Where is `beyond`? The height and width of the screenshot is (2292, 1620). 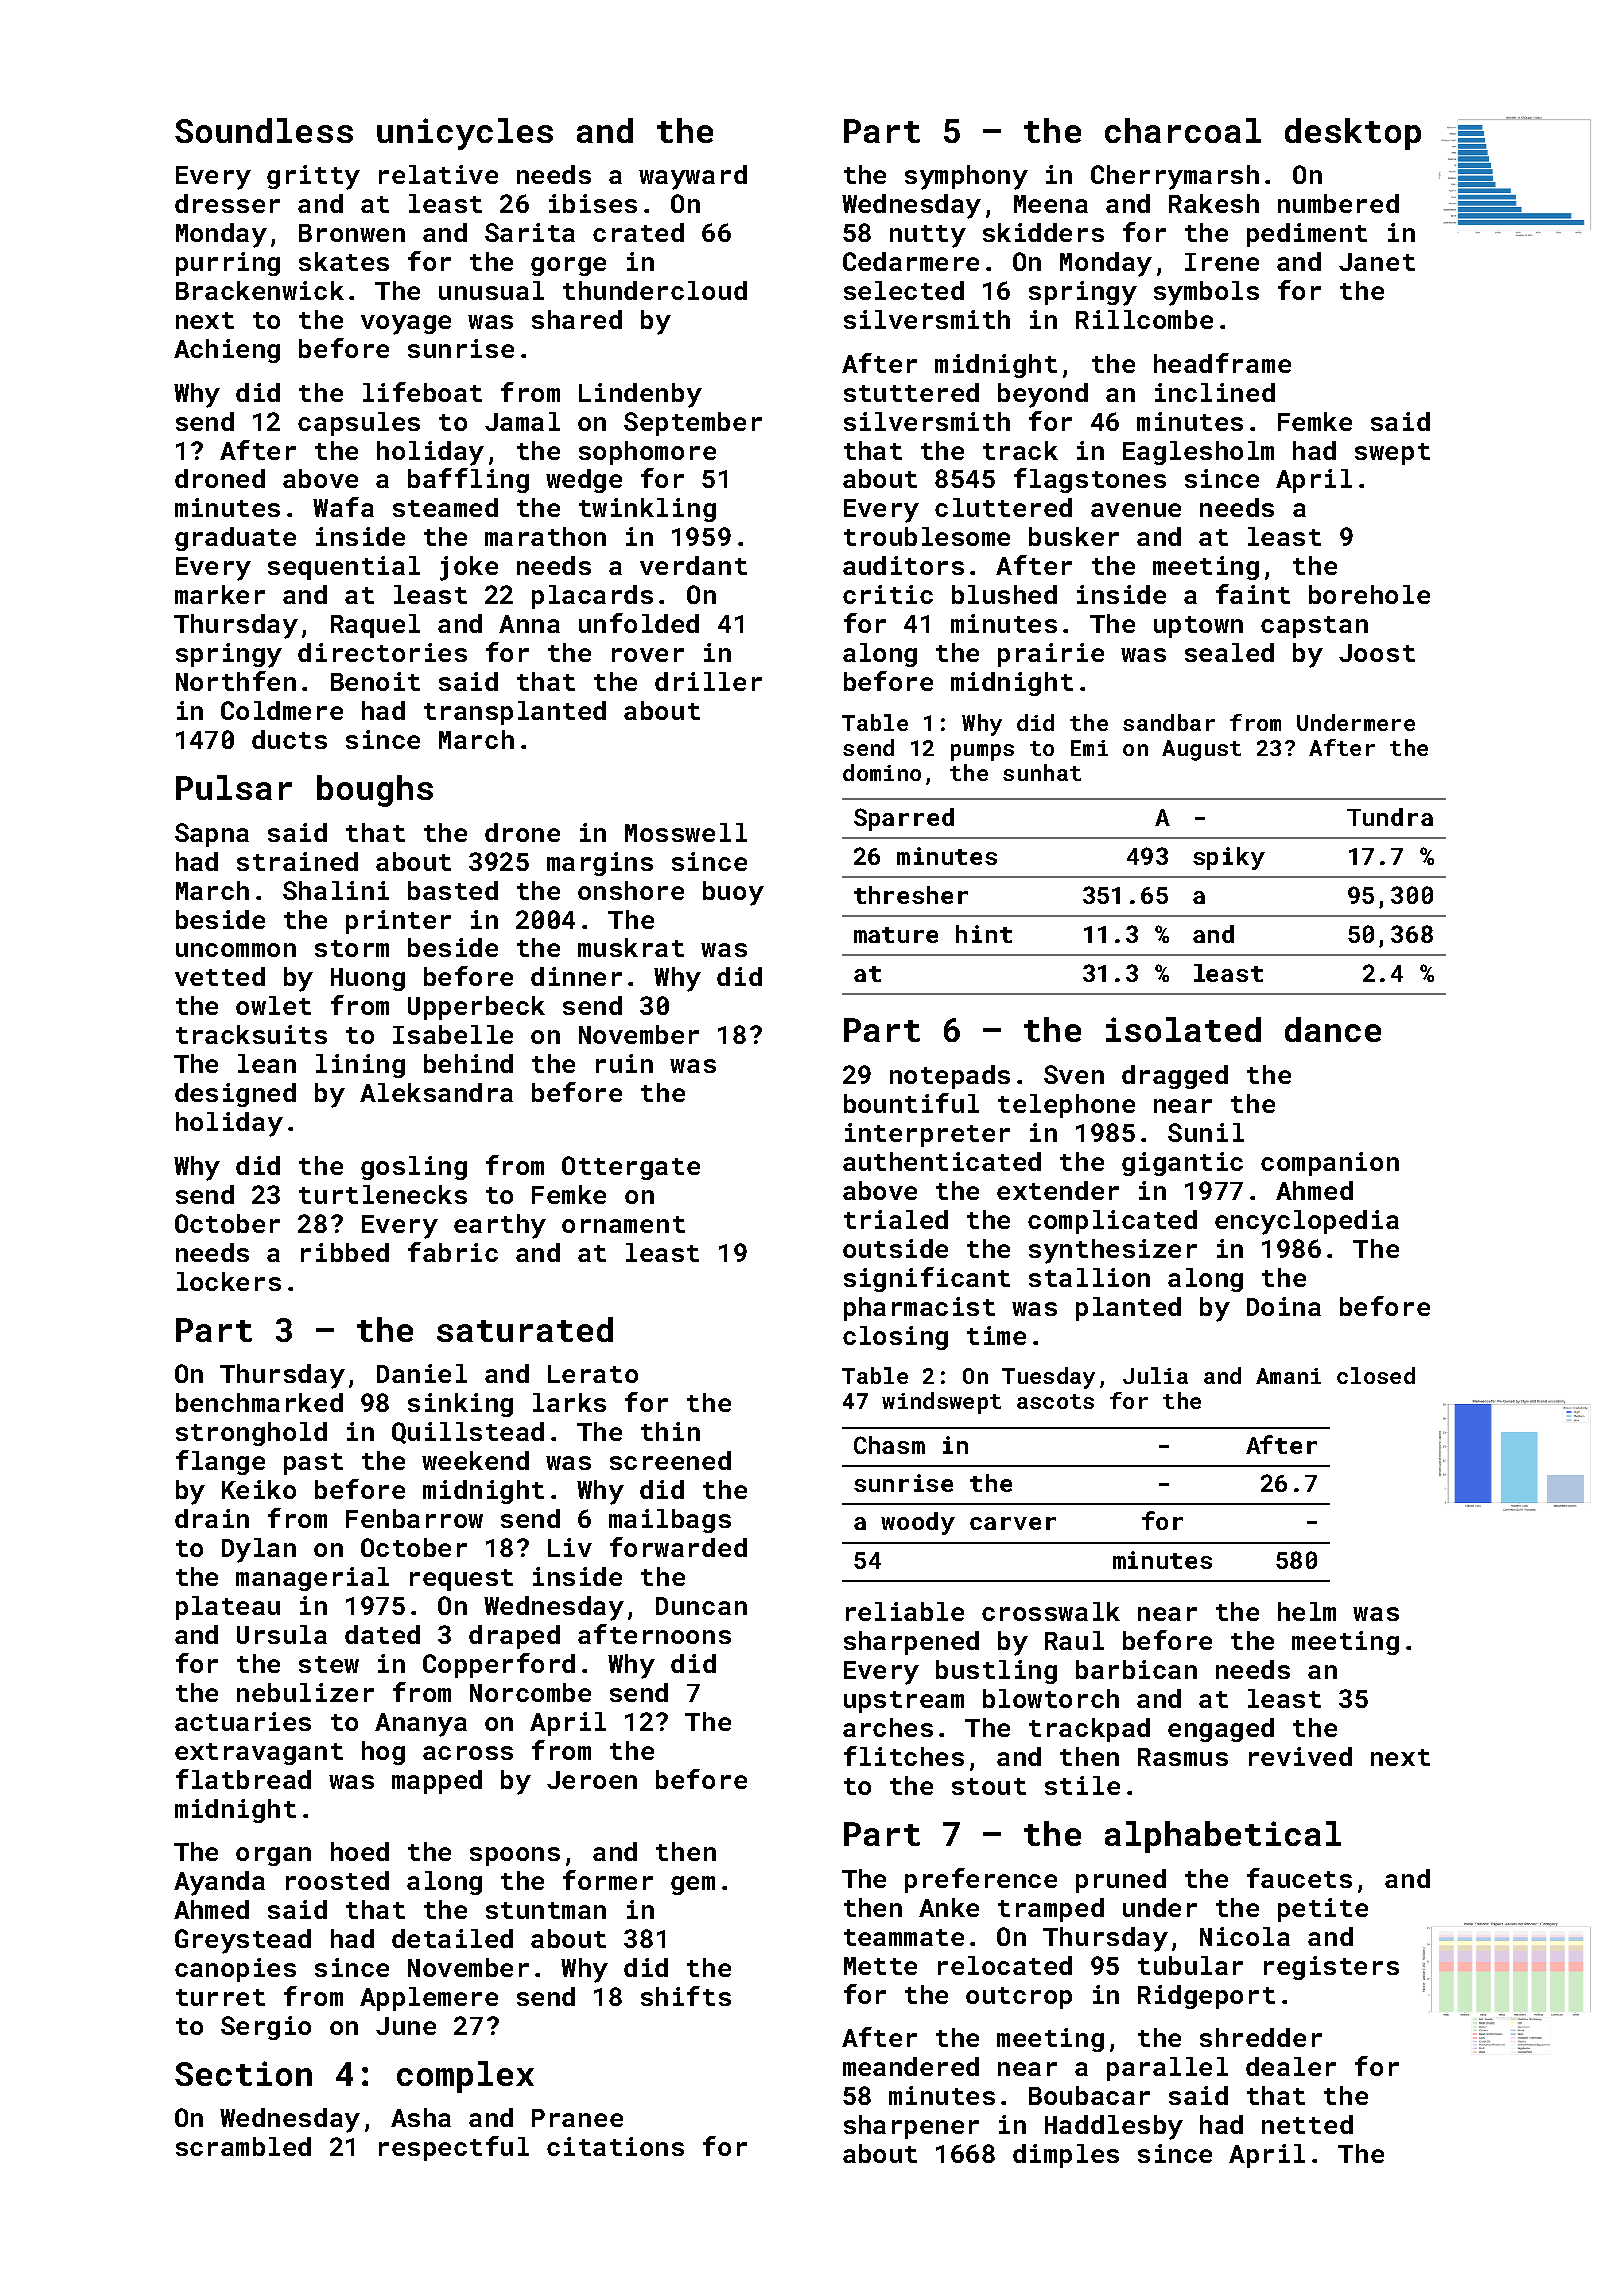 beyond is located at coordinates (1043, 395).
